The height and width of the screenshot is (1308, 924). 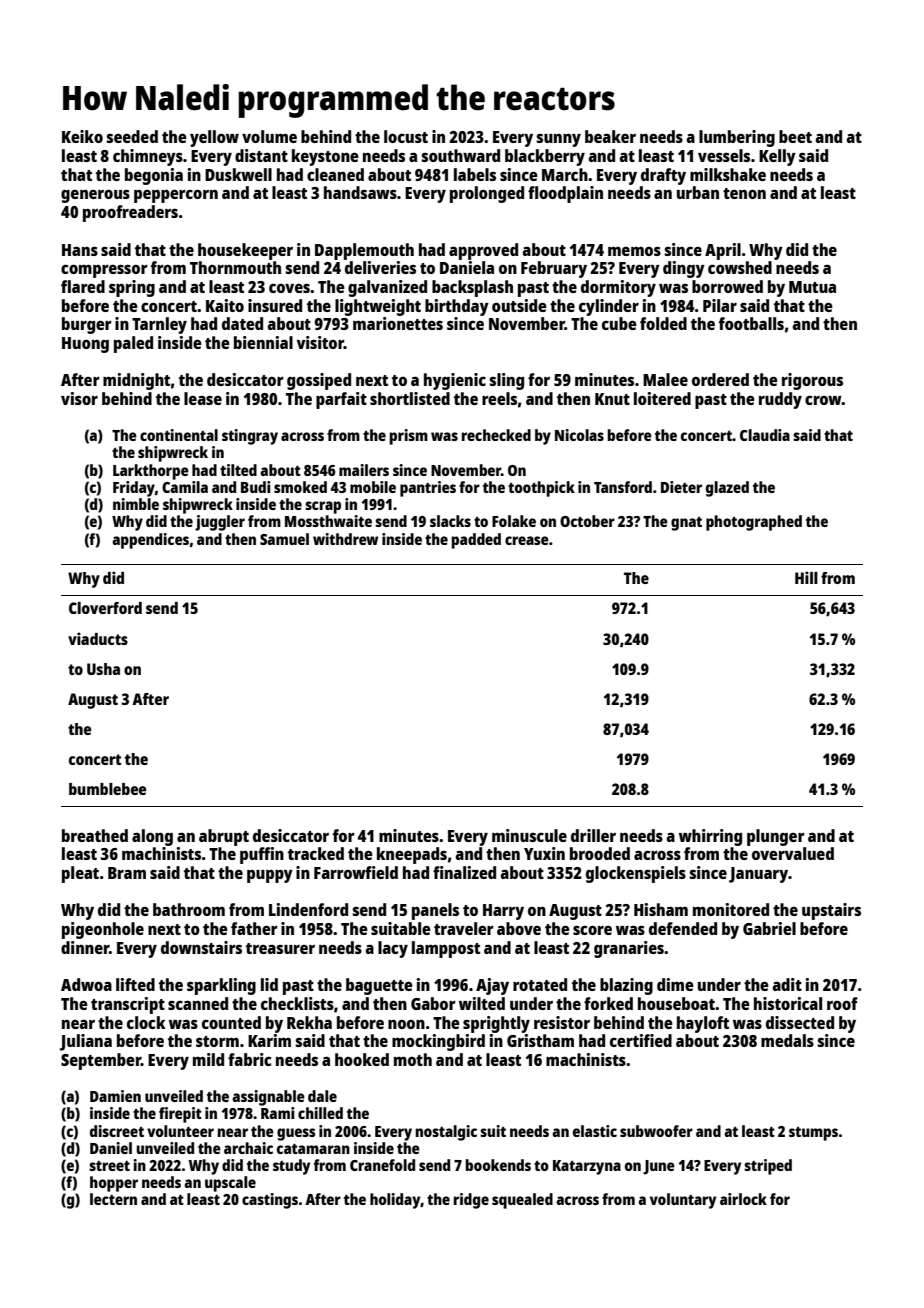 What do you see at coordinates (545, 157) in the screenshot?
I see `blackberry` at bounding box center [545, 157].
